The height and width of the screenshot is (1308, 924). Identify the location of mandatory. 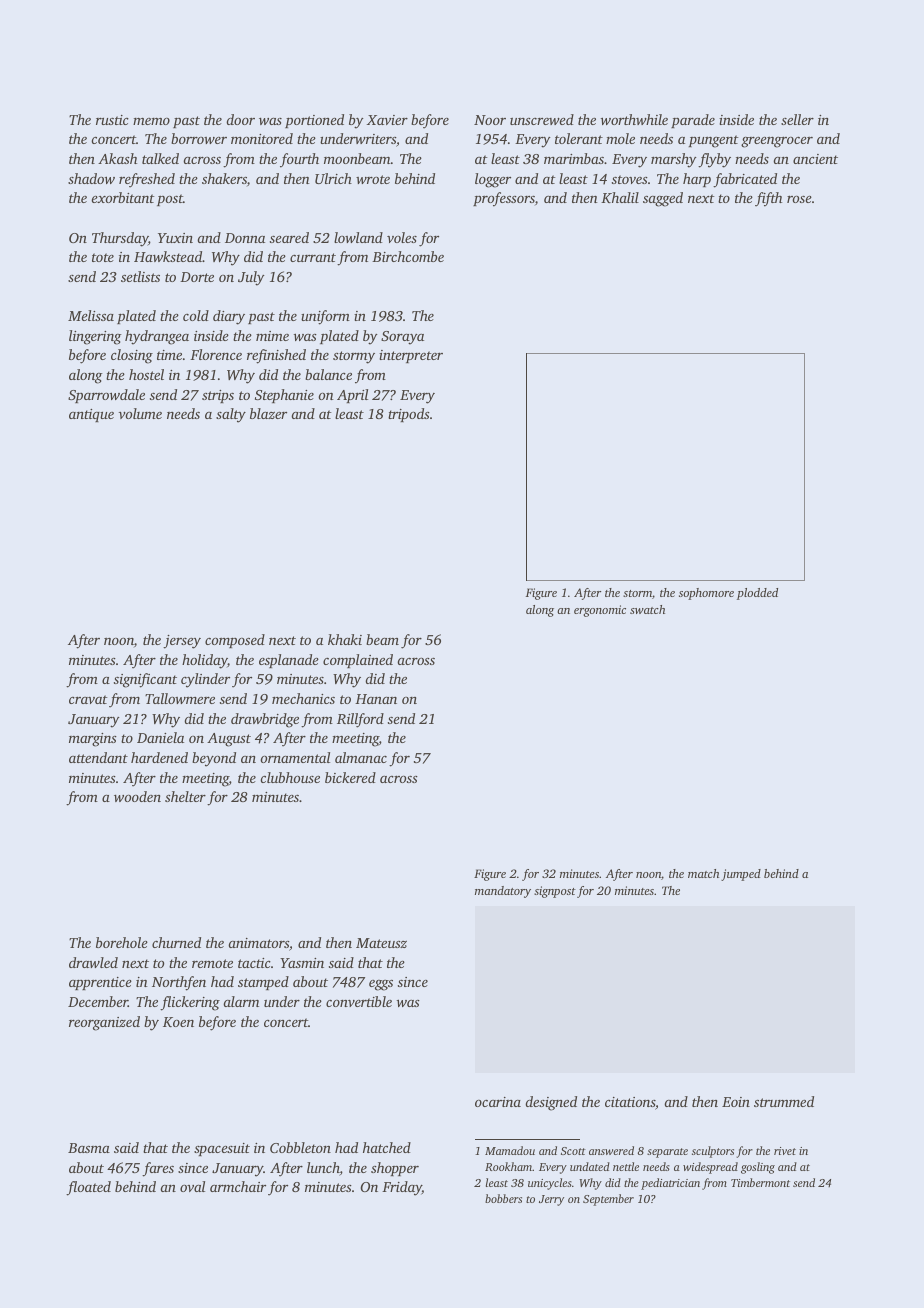
(503, 892).
